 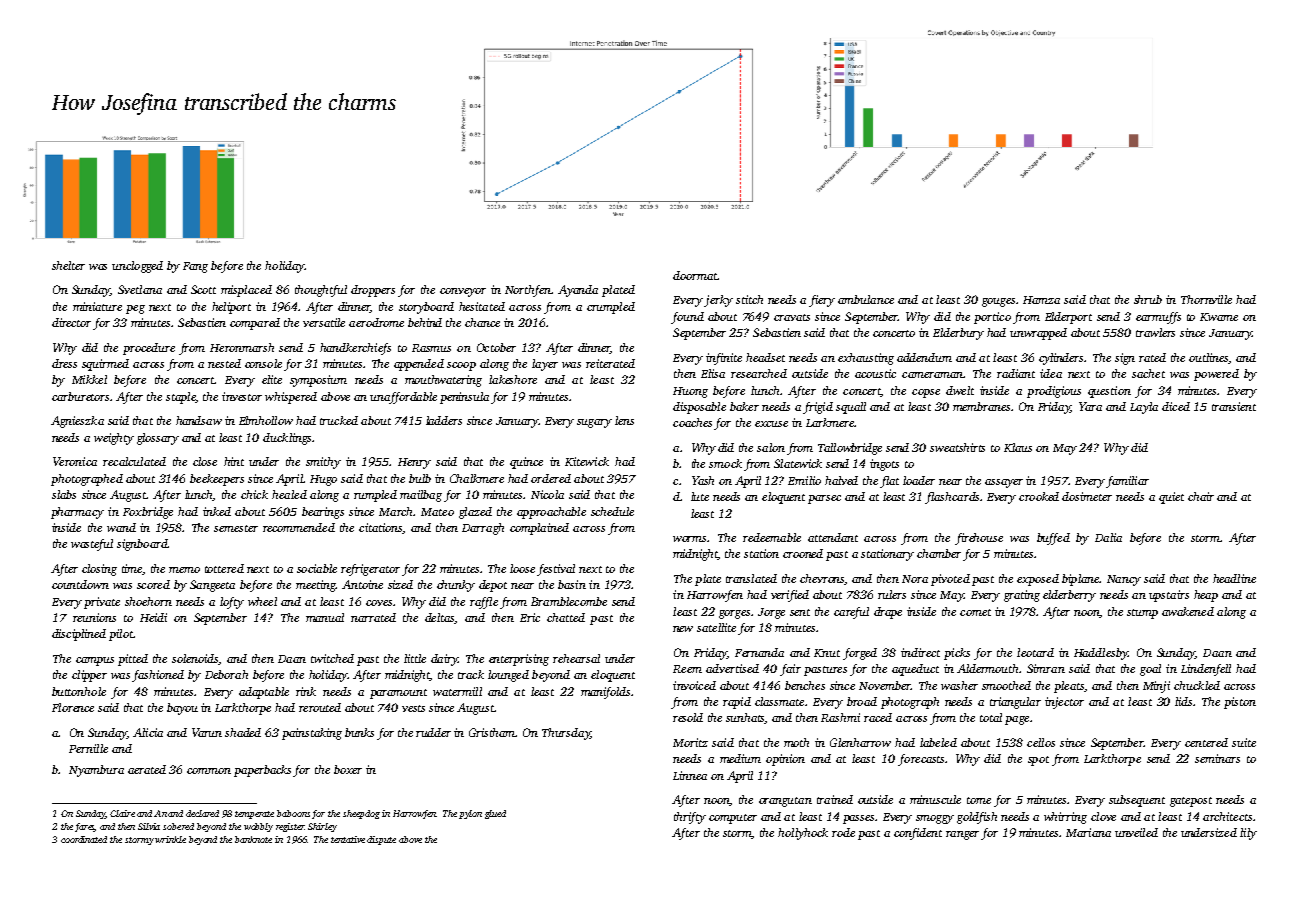 I want to click on lute, so click(x=700, y=496).
